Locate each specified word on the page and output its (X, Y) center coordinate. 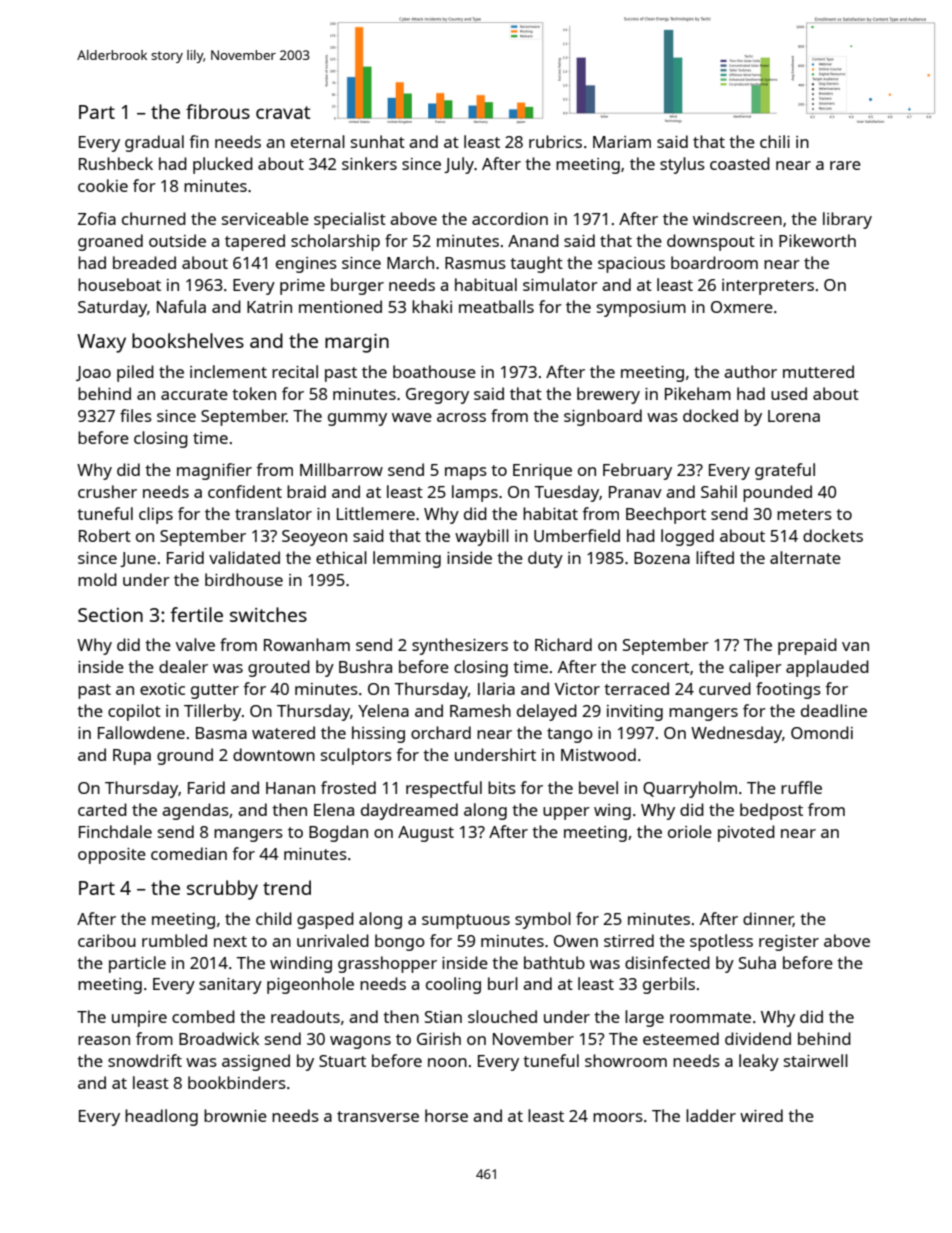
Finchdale (115, 831)
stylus (682, 165)
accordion (510, 218)
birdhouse (244, 579)
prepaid (807, 646)
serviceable (265, 218)
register (789, 943)
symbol (543, 920)
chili (775, 141)
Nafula (181, 306)
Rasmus (475, 263)
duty (545, 559)
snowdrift (145, 1060)
